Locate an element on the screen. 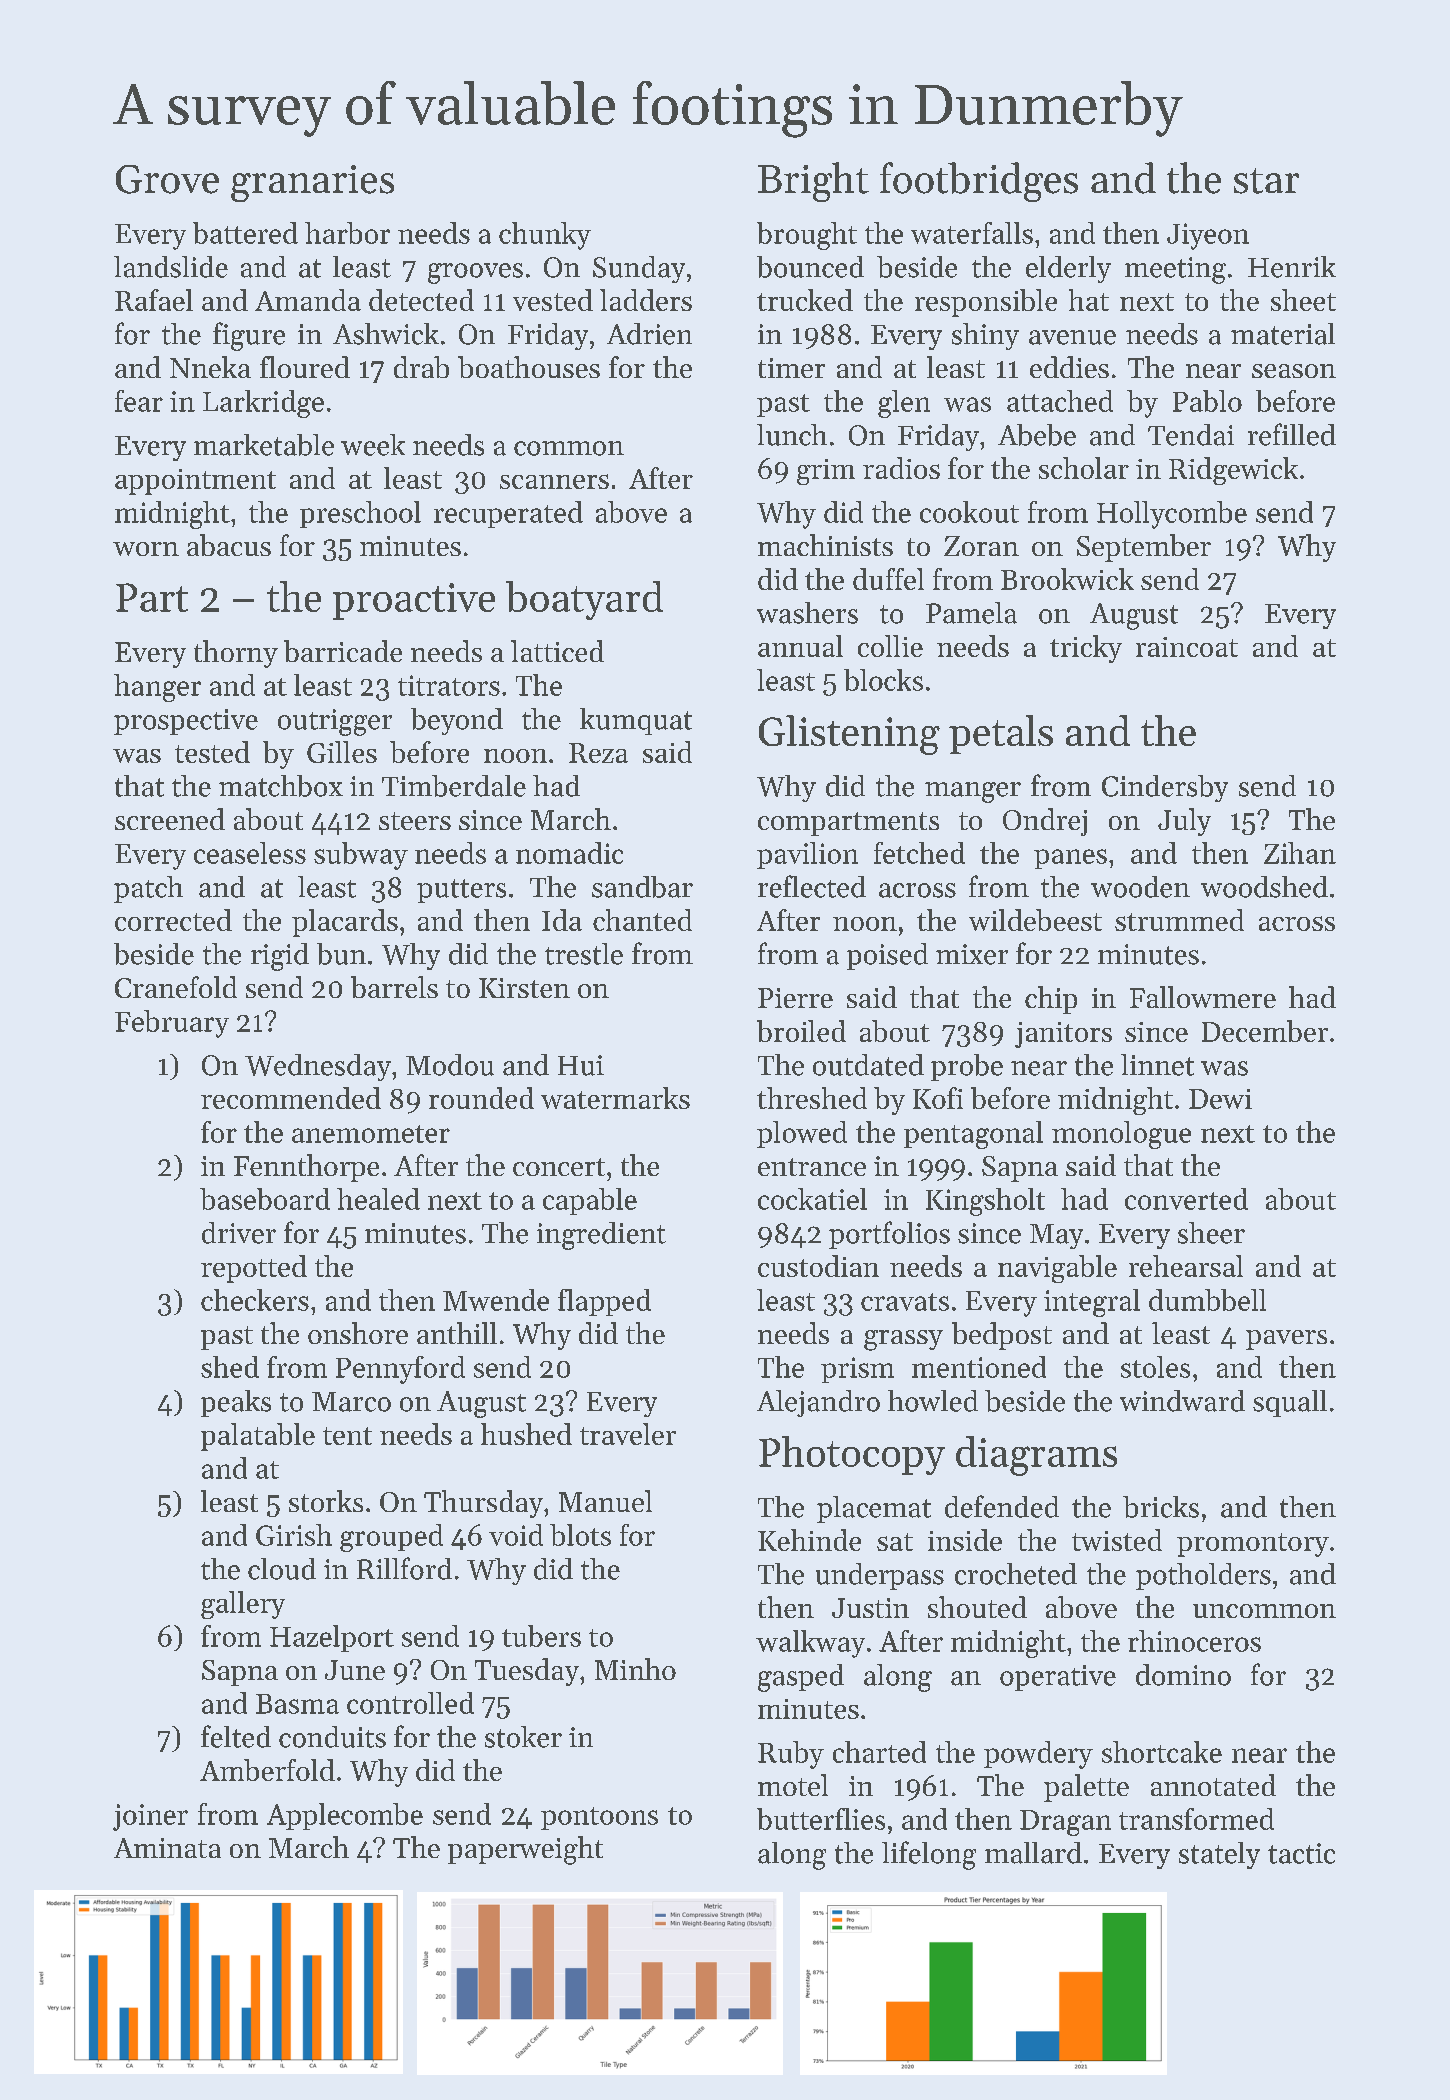 The width and height of the screenshot is (1450, 2100). Fallowmere is located at coordinates (1203, 997).
